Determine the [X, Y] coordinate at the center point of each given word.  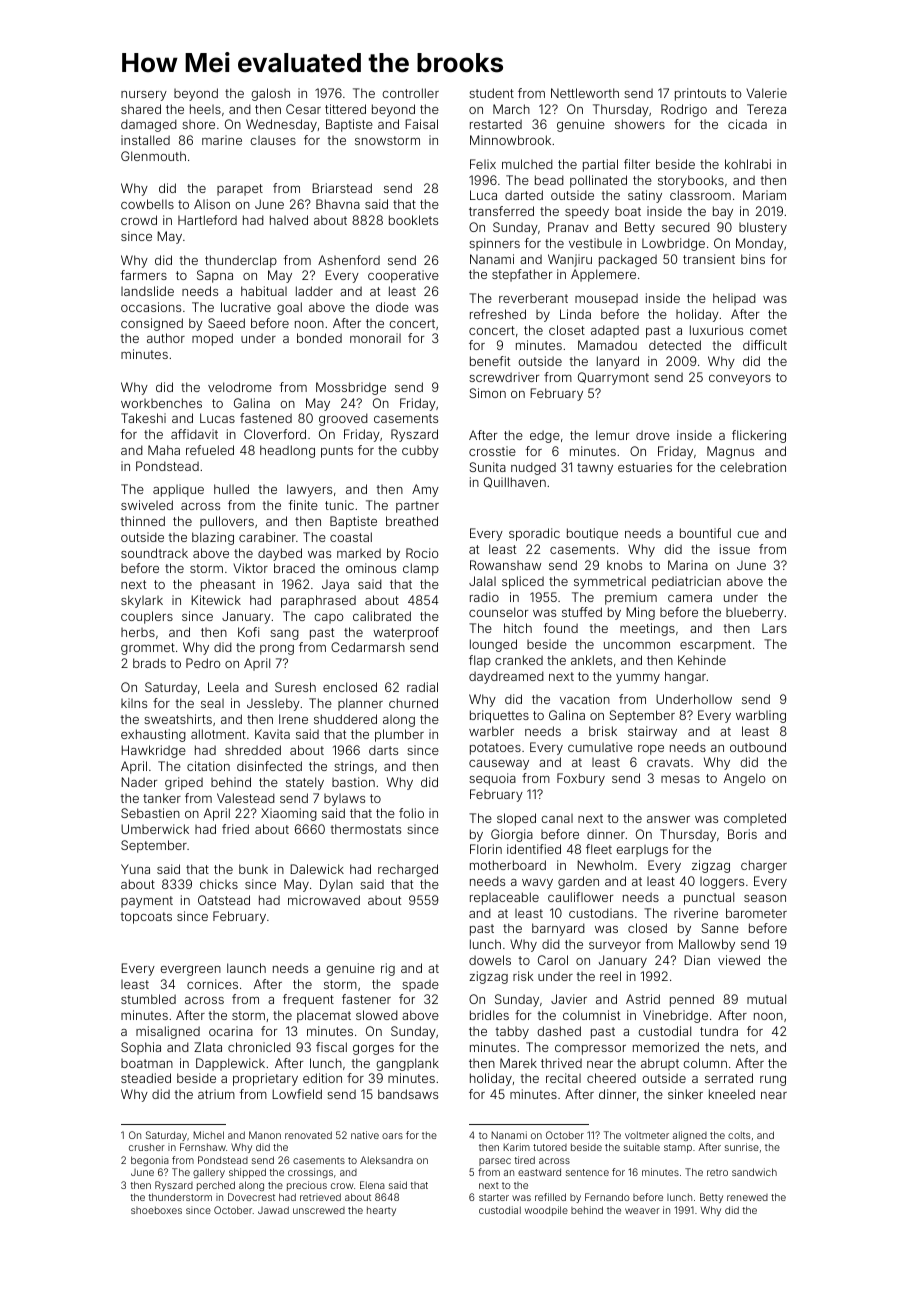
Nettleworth [585, 93]
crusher [147, 1147]
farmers [144, 275]
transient [709, 259]
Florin [486, 849]
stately [305, 783]
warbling [761, 716]
